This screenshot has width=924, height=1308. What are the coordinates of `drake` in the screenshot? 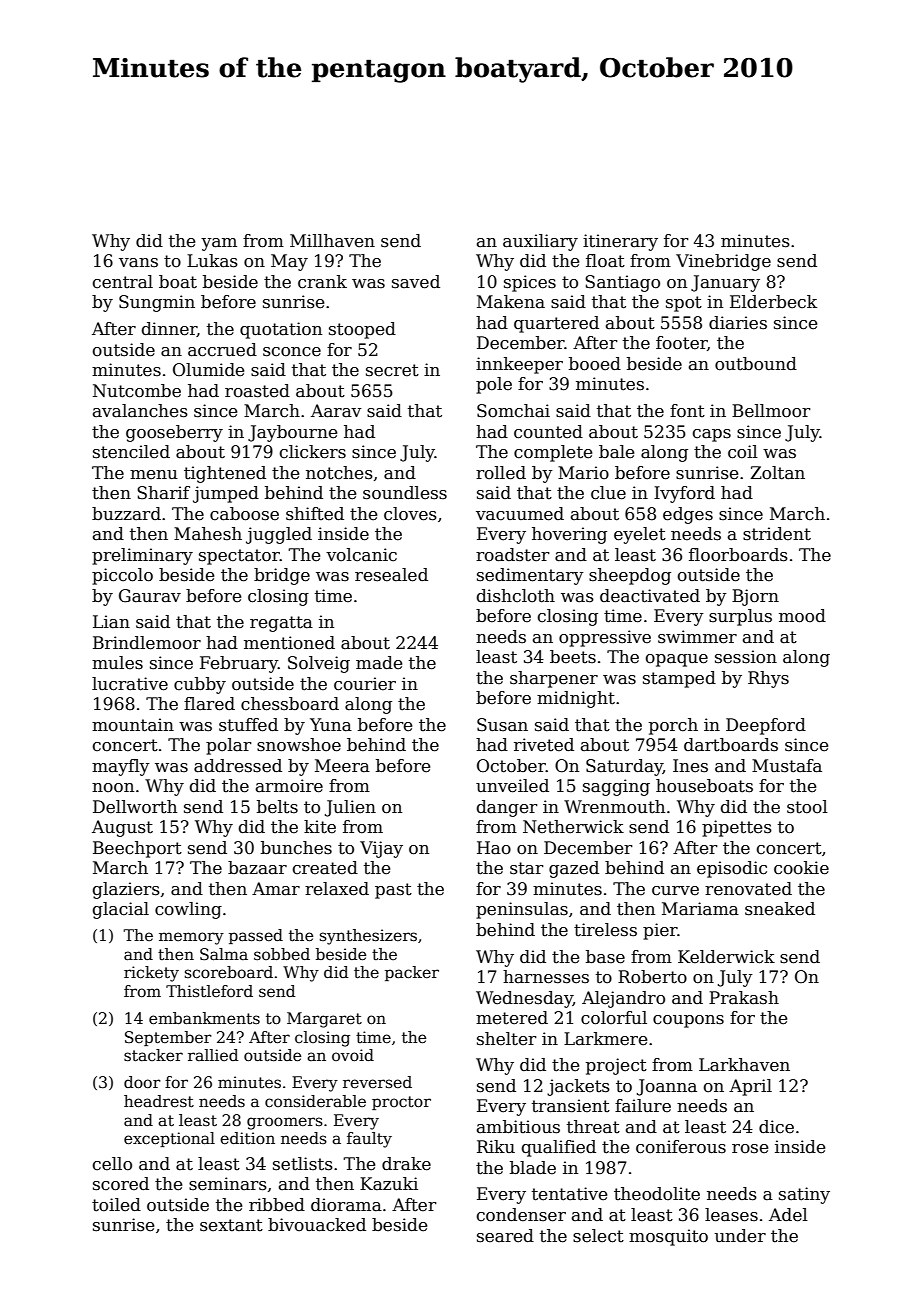 It's located at (406, 1164).
